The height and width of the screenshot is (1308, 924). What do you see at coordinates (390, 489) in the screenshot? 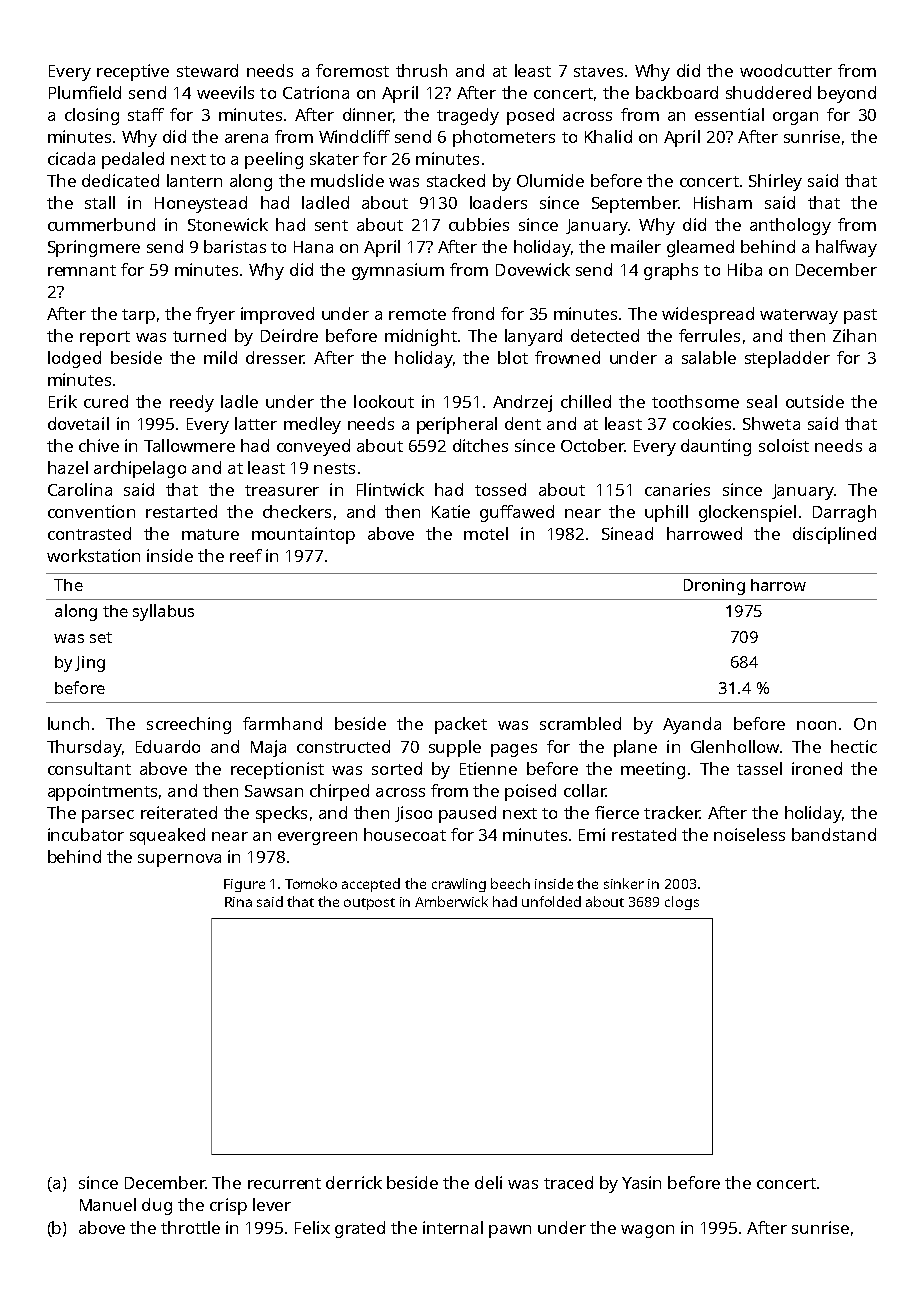
I see `Flintwick` at bounding box center [390, 489].
